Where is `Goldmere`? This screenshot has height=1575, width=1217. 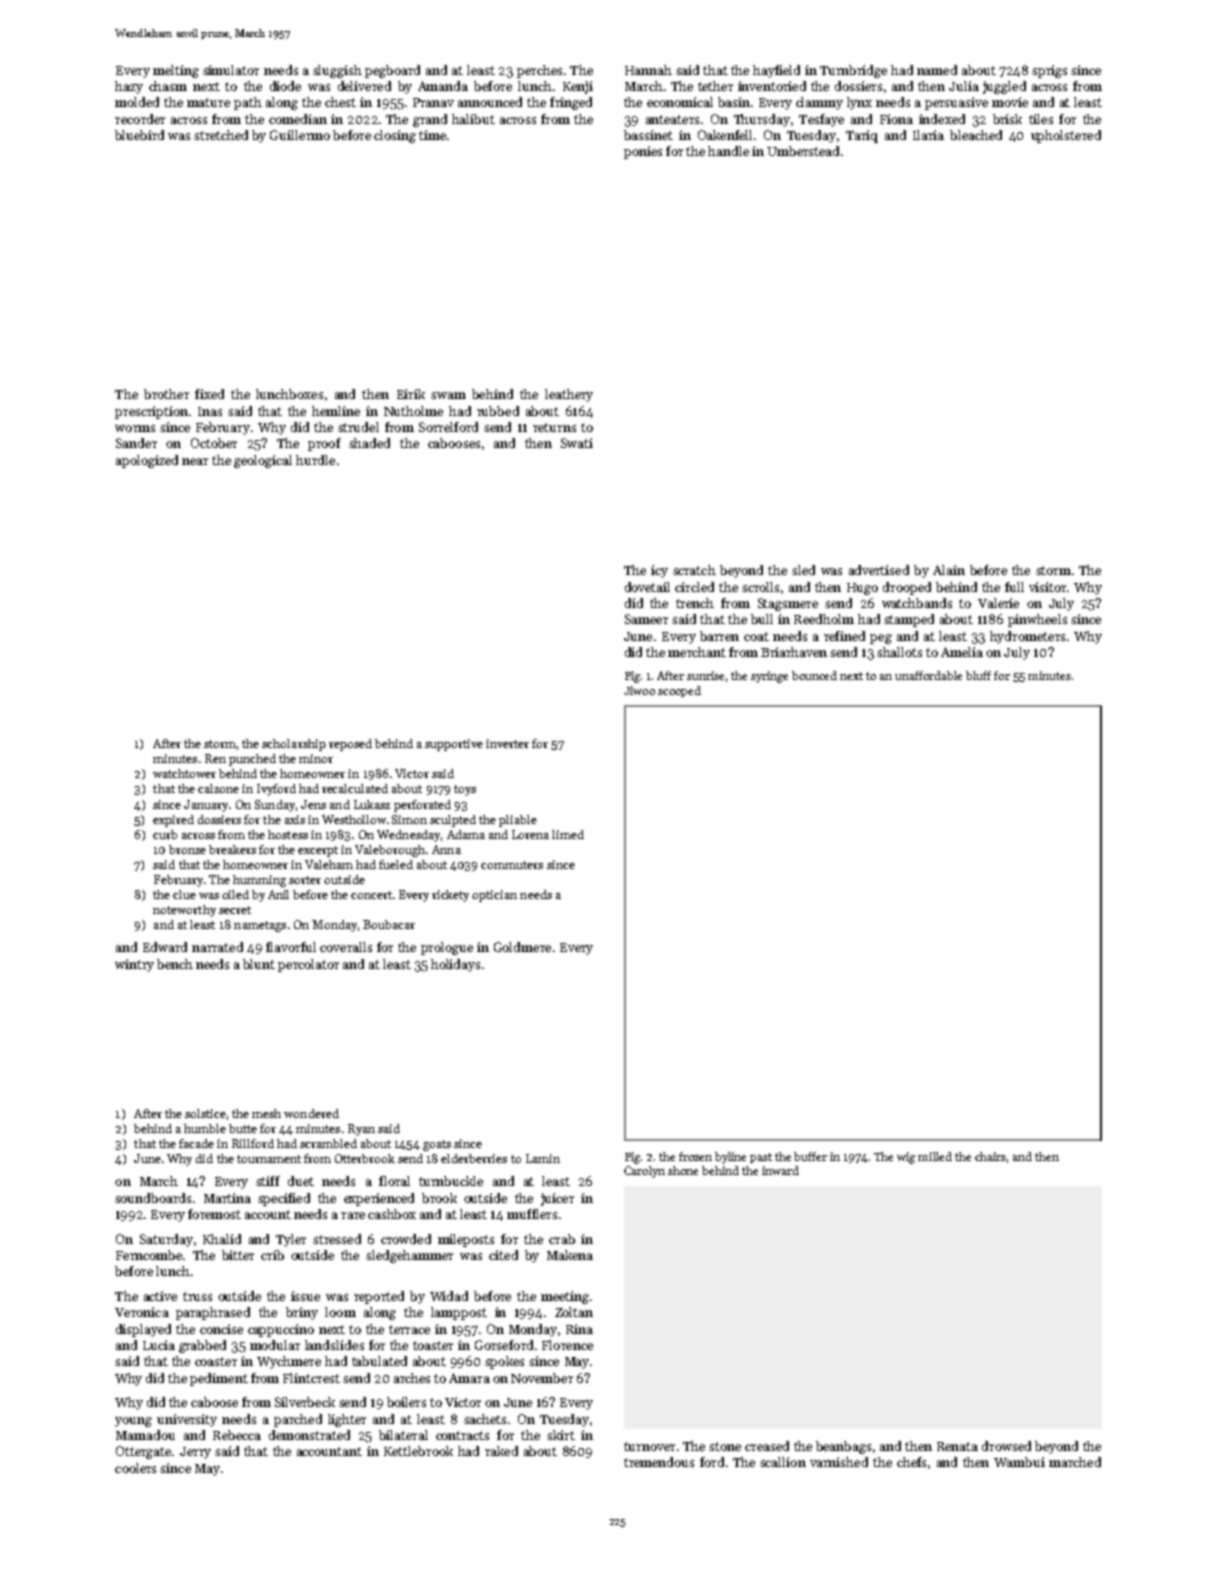
Goldmere is located at coordinates (522, 947).
